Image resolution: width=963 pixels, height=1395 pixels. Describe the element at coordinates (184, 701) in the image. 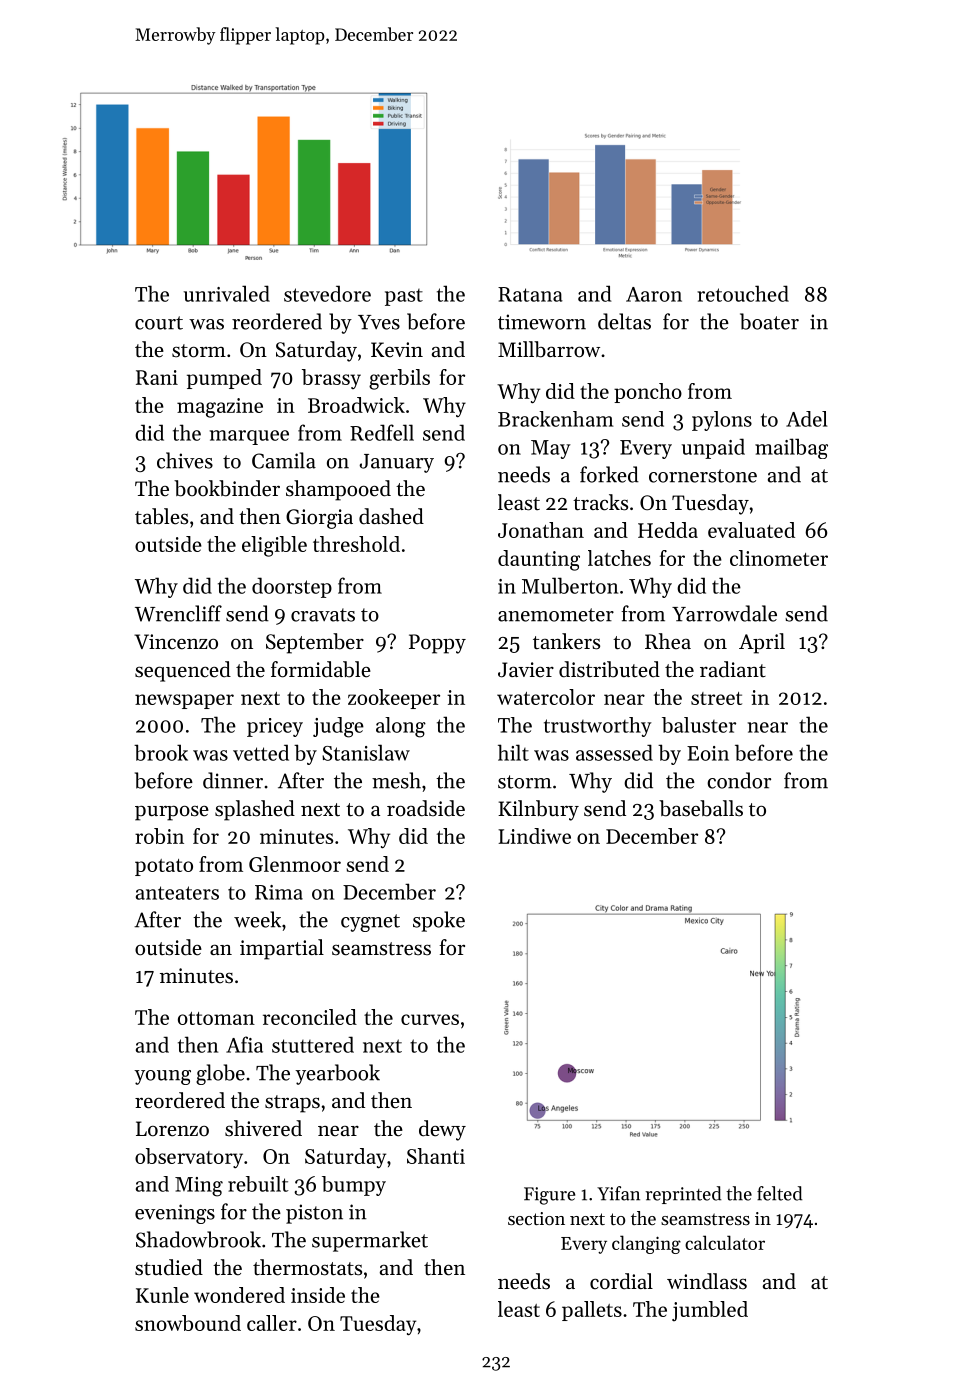

I see `newspaper` at that location.
